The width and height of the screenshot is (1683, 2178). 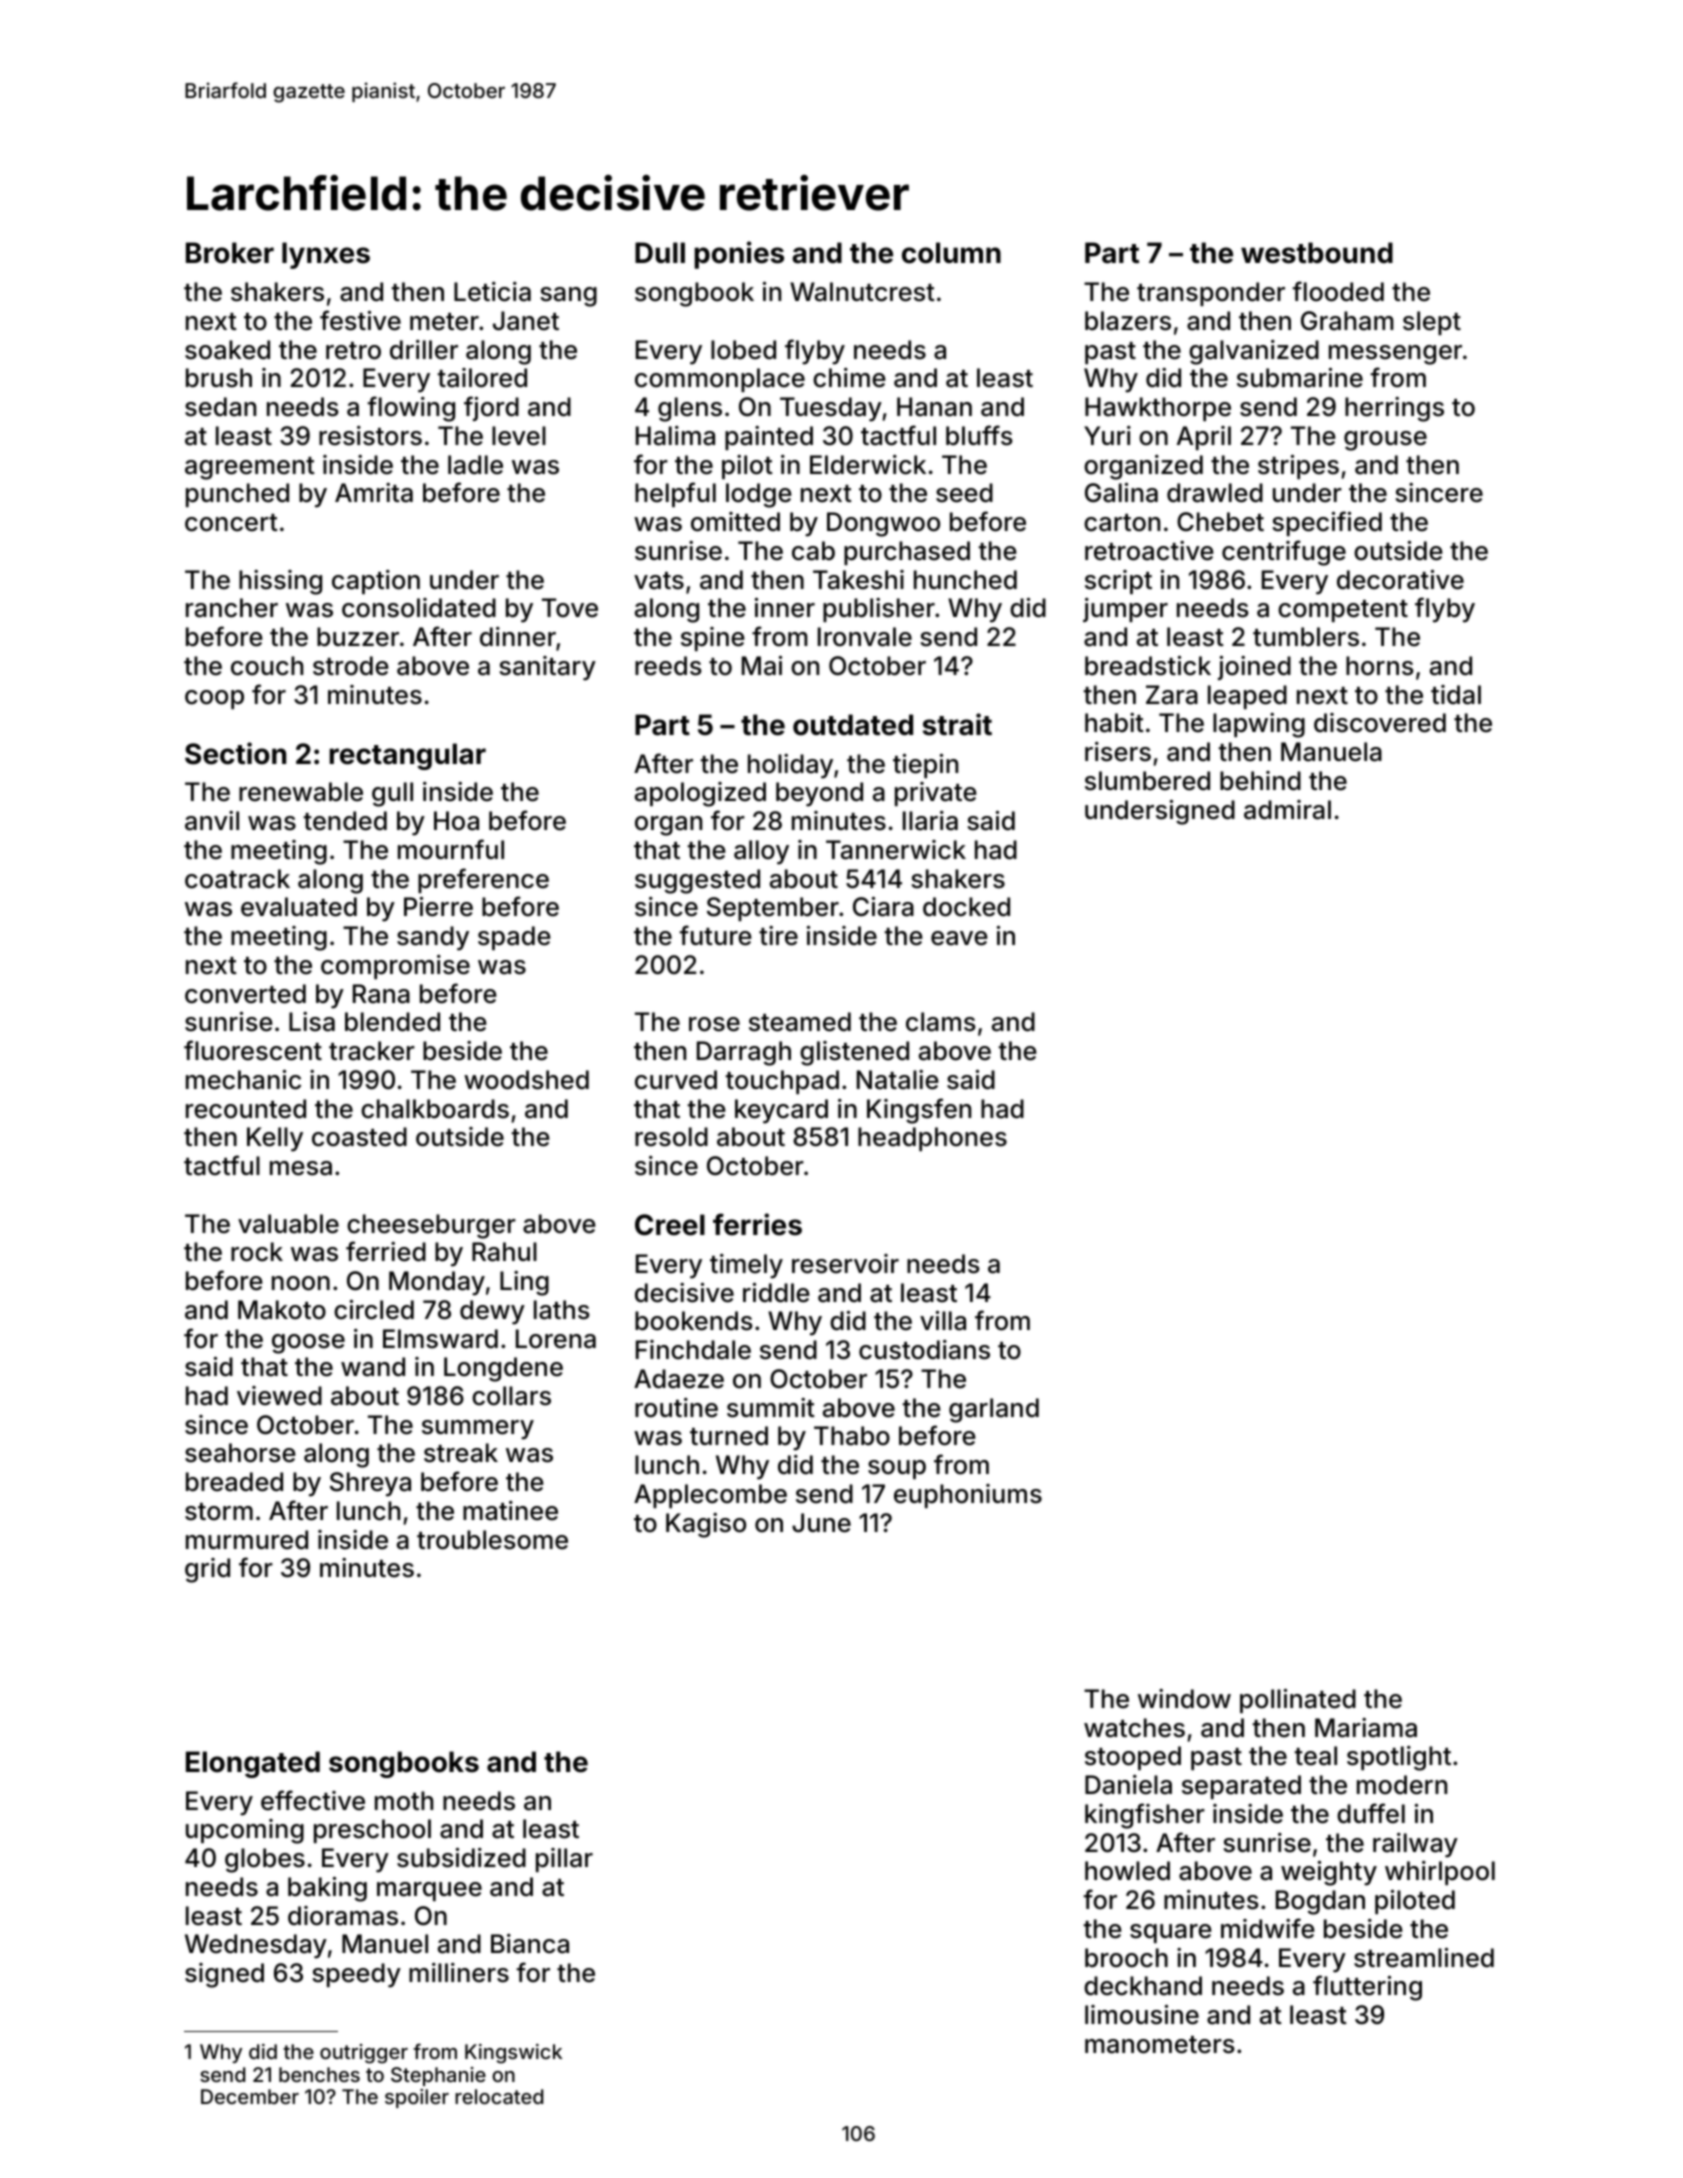 I want to click on ponies, so click(x=739, y=255).
